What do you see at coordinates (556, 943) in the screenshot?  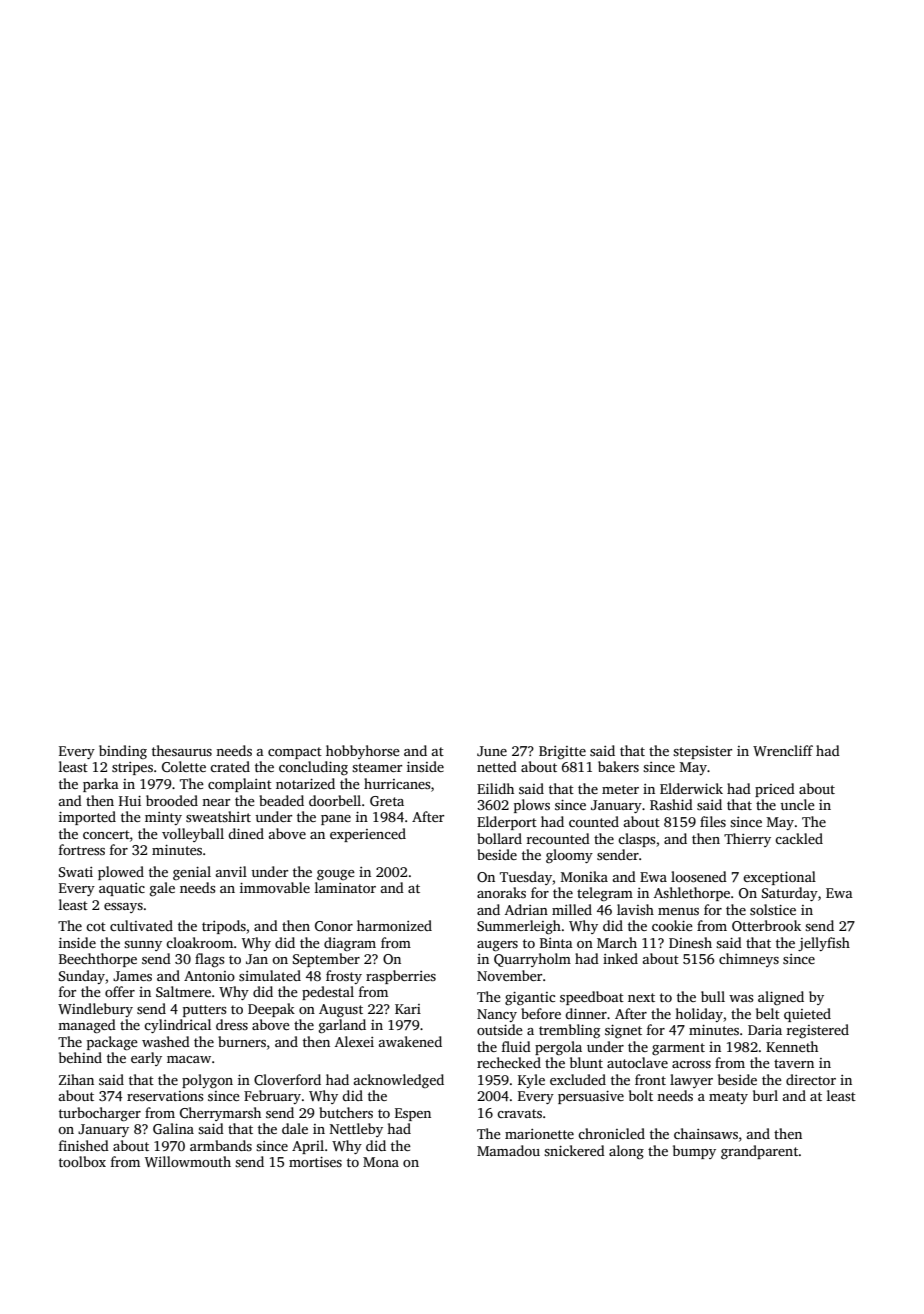 I see `Binta` at bounding box center [556, 943].
